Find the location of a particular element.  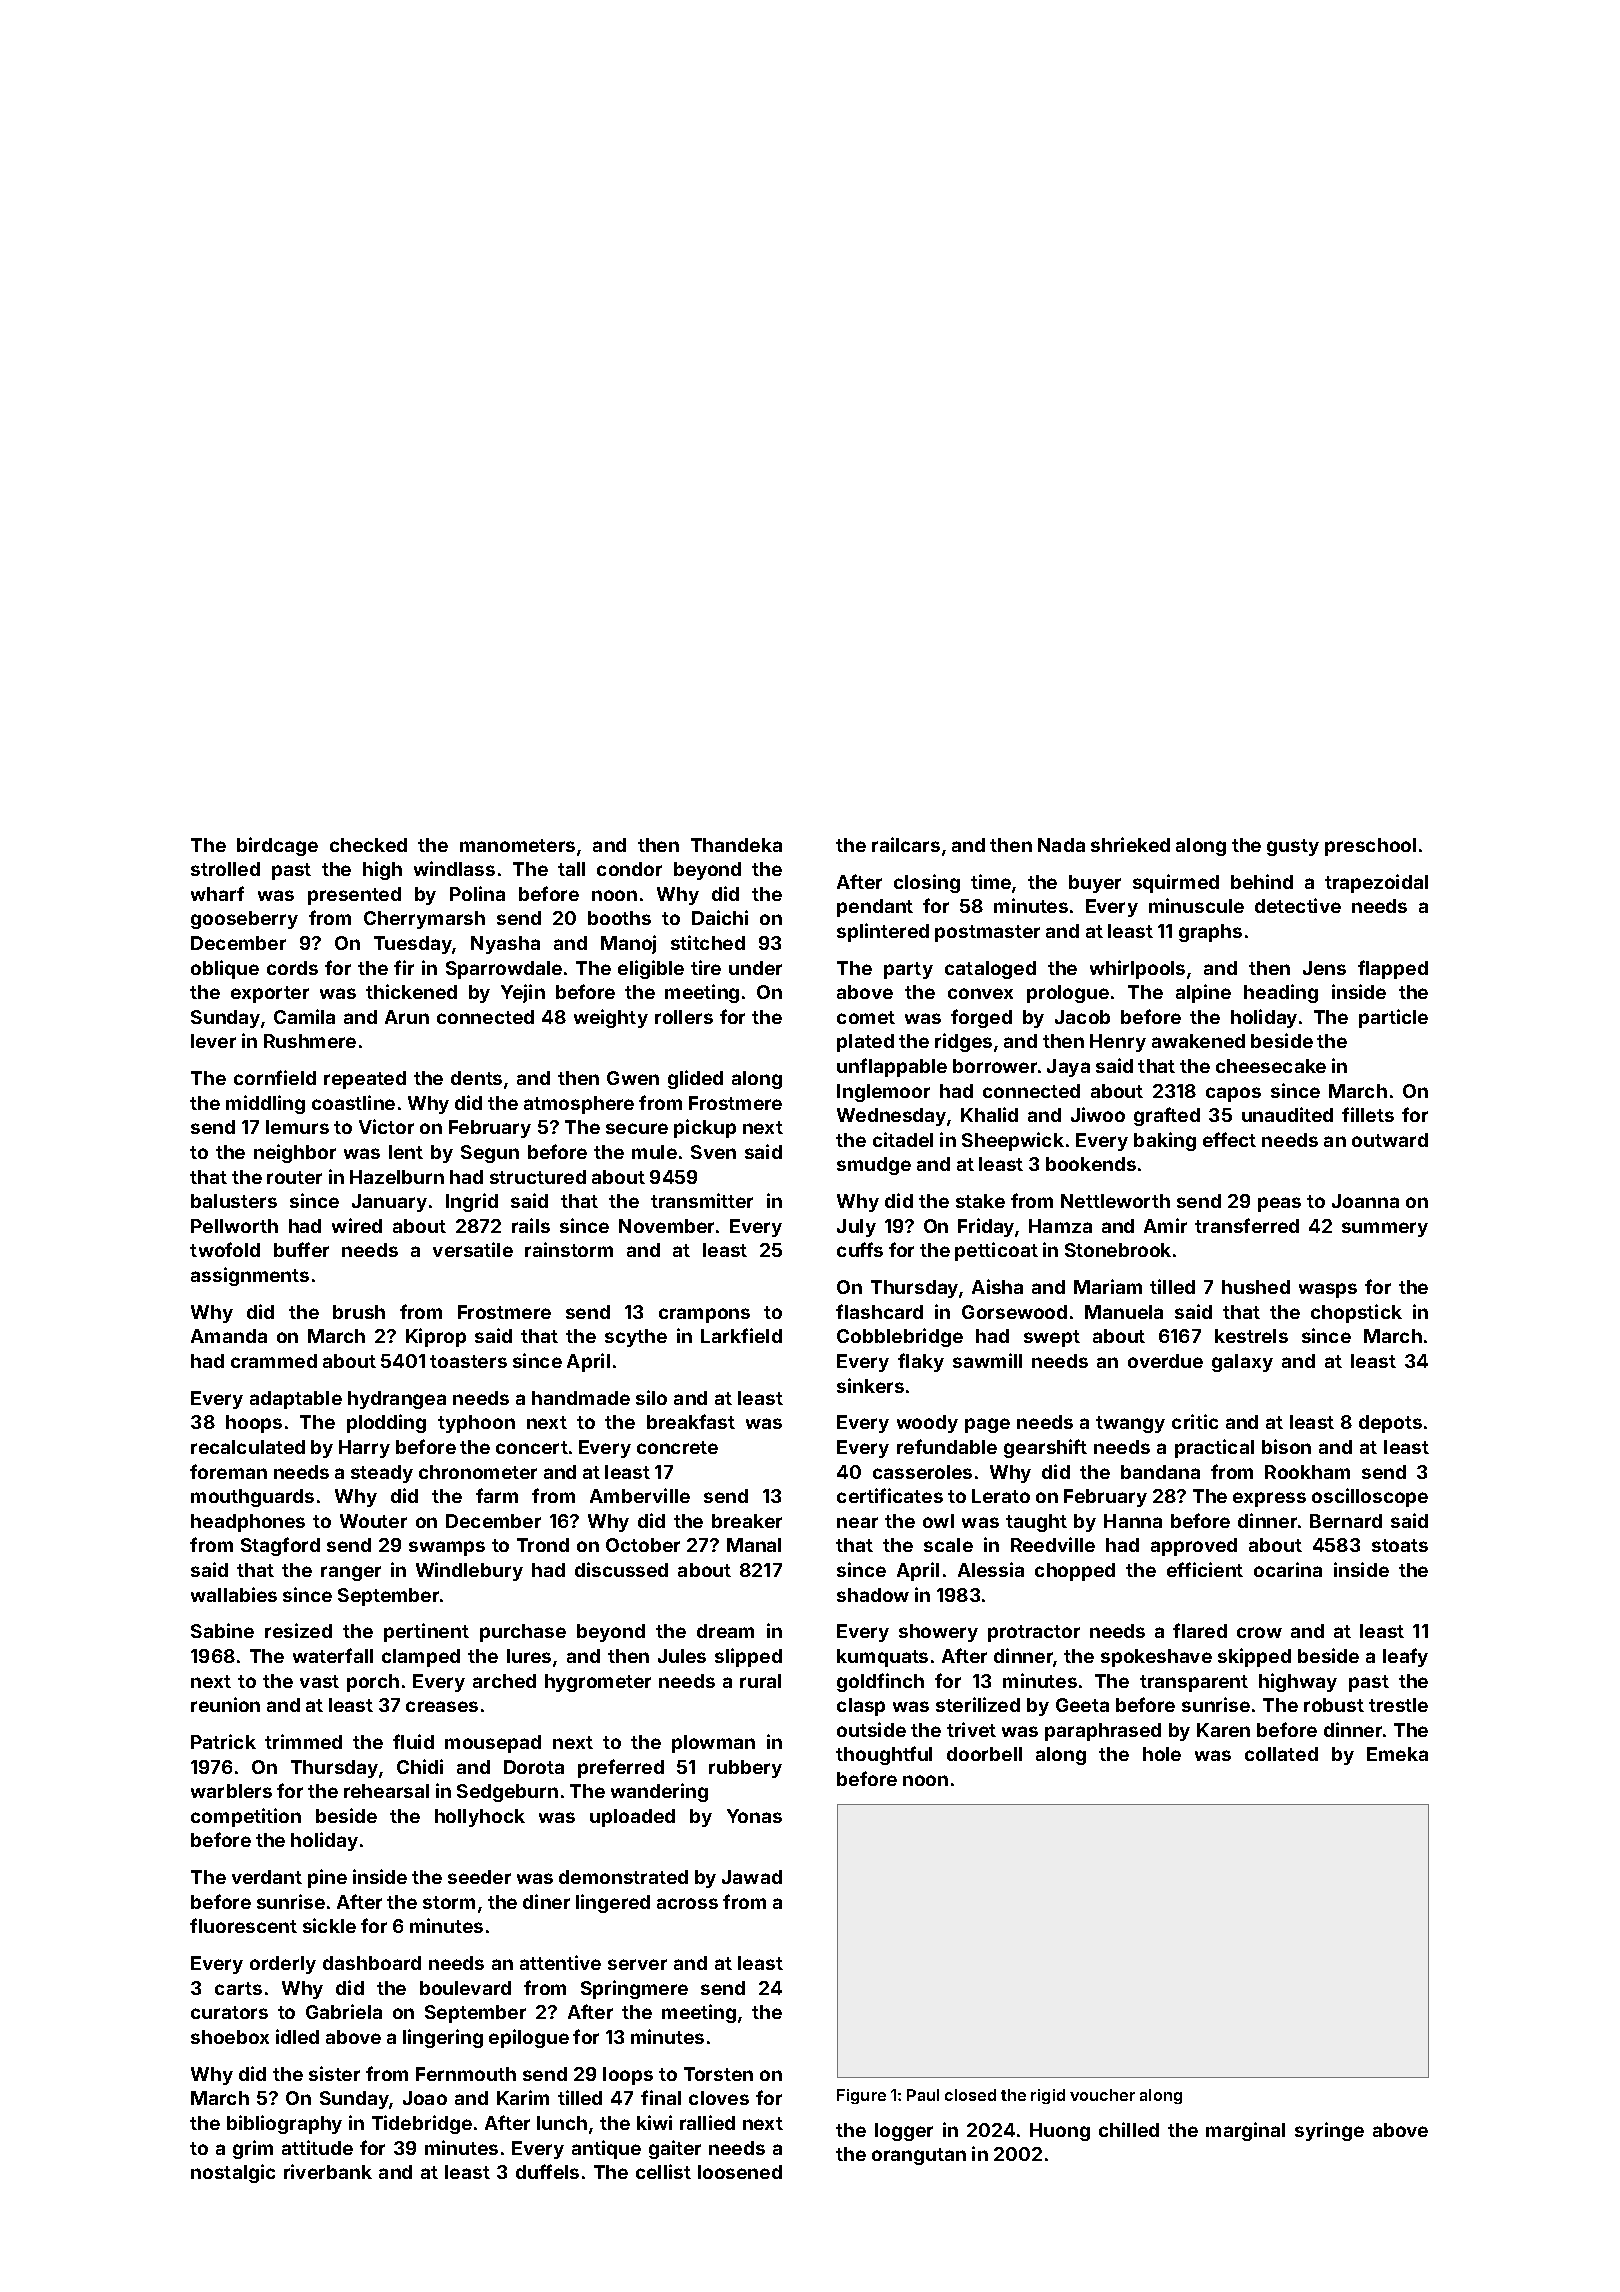

Torsten is located at coordinates (718, 2074).
